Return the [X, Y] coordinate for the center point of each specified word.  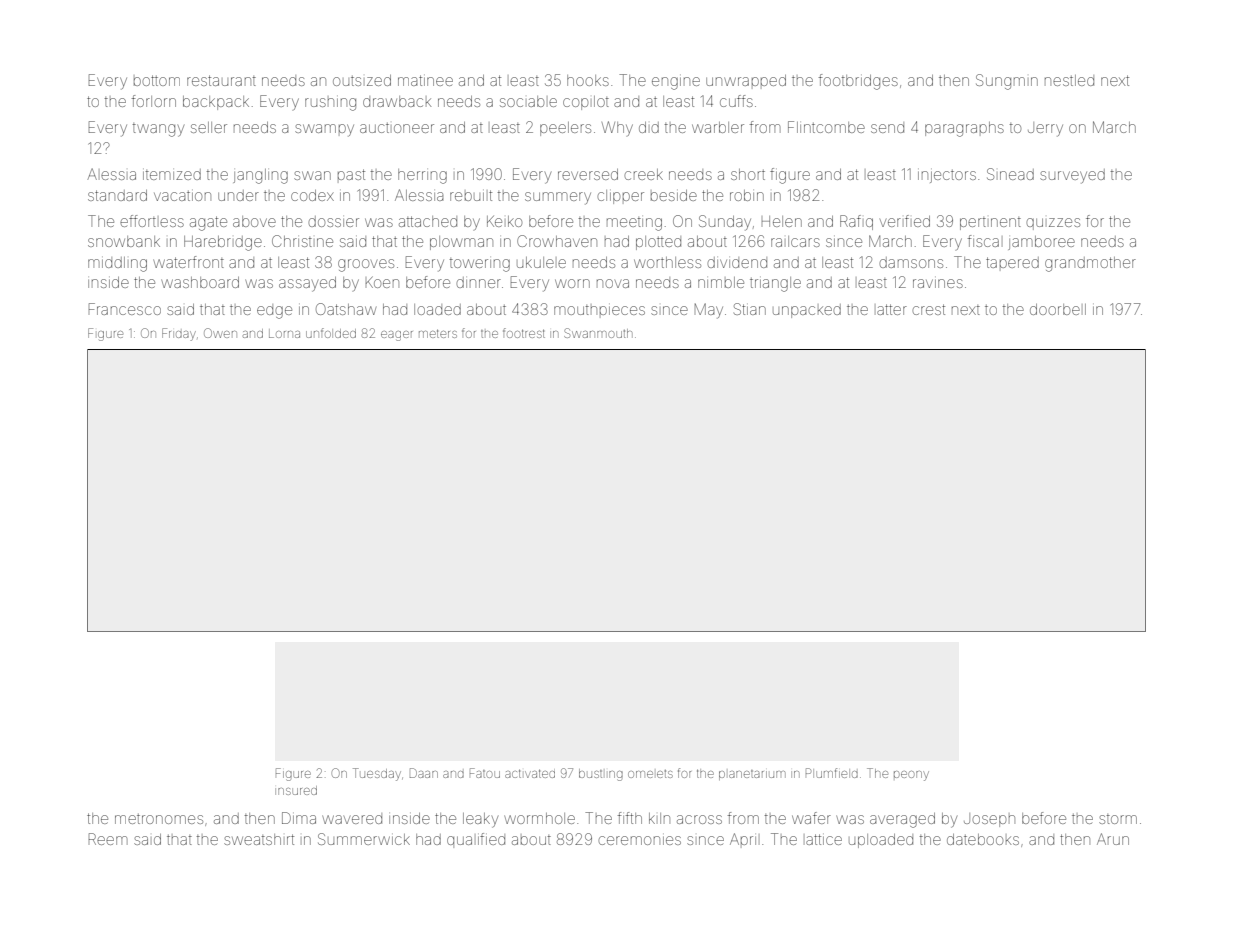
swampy [324, 130]
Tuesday [377, 774]
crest [928, 309]
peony [911, 776]
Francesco [125, 309]
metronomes [159, 819]
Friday [179, 334]
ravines [938, 283]
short [748, 174]
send [887, 128]
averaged [902, 820]
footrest [524, 333]
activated [530, 774]
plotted [658, 243]
